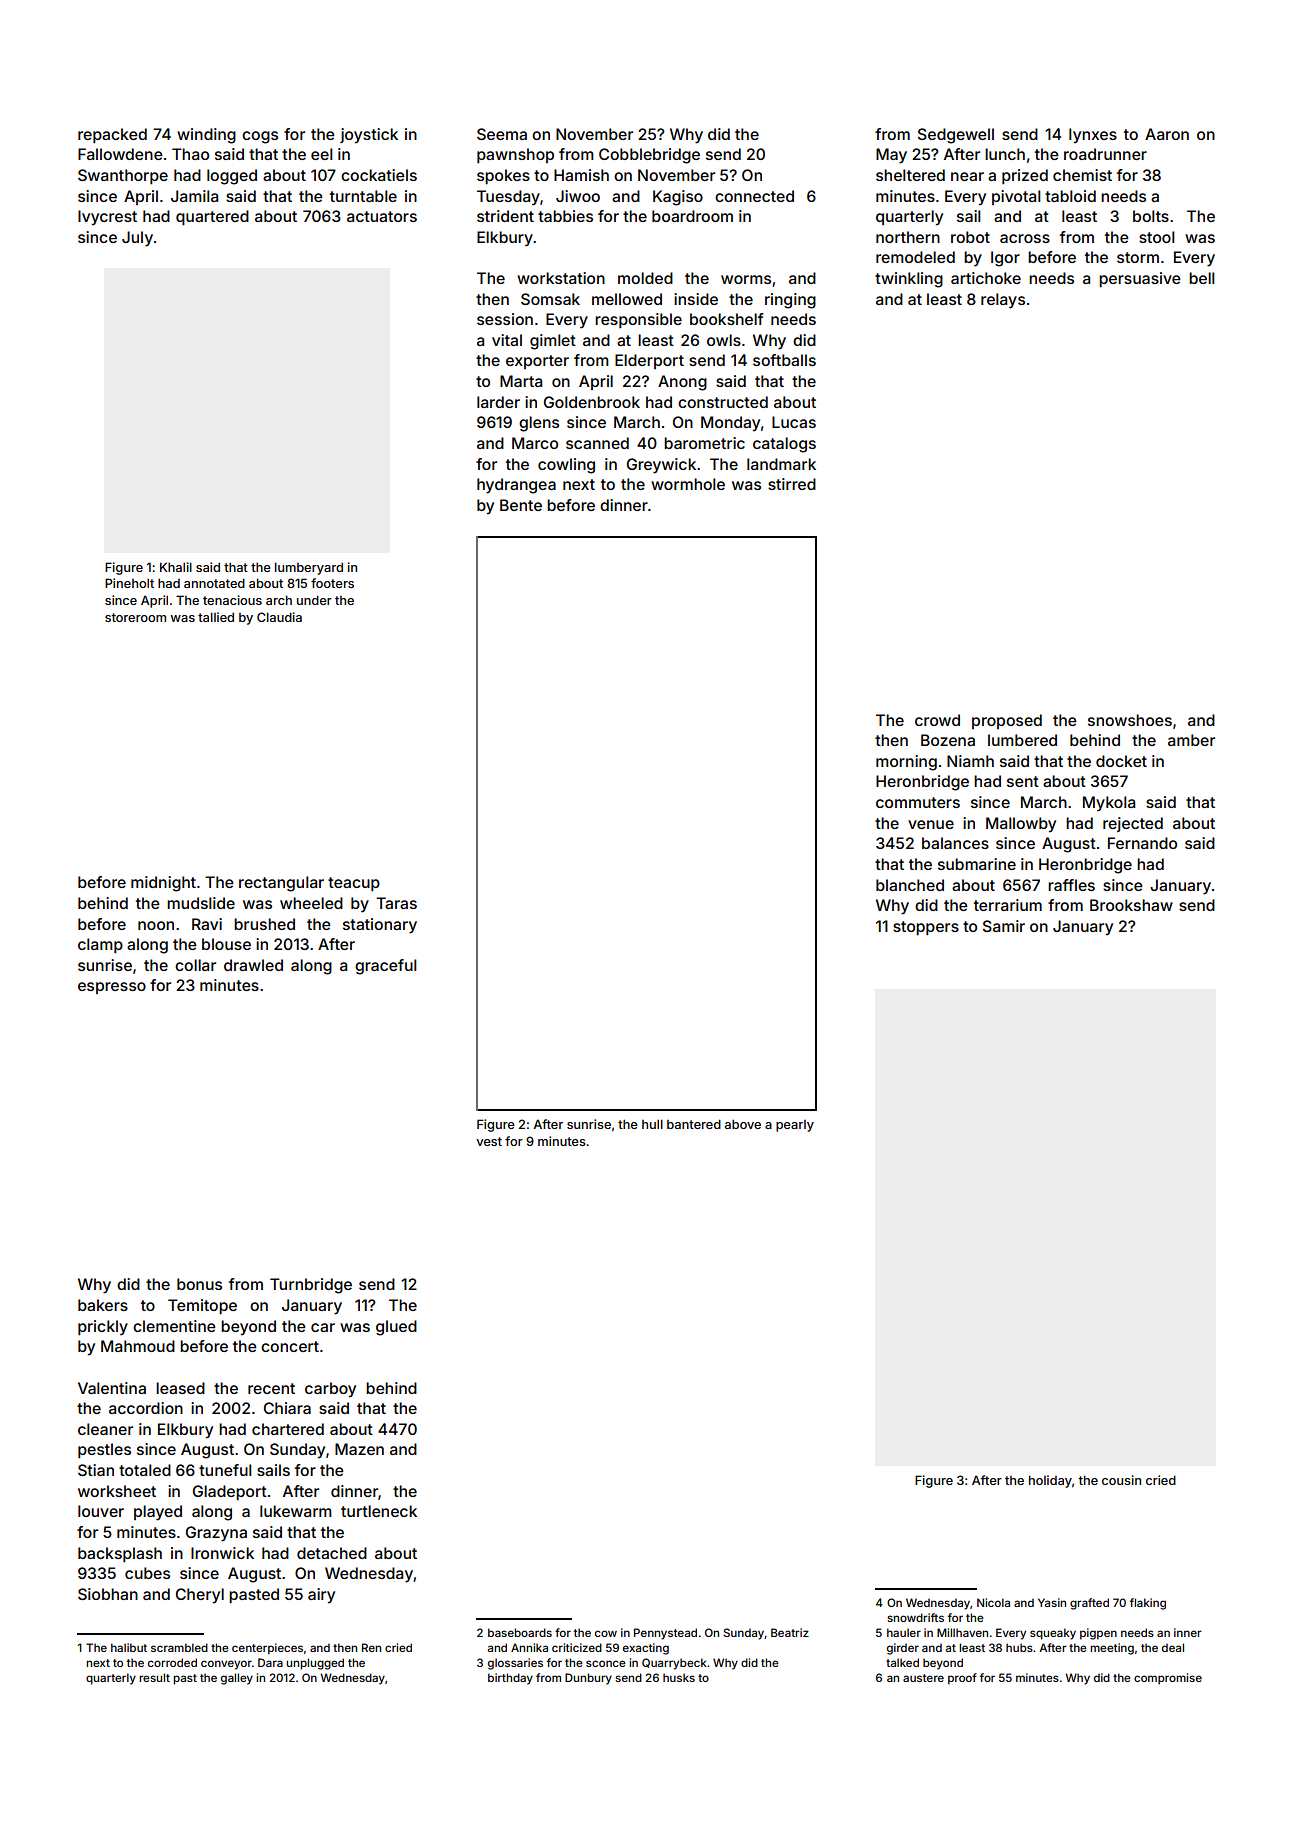  What do you see at coordinates (100, 945) in the screenshot?
I see `clamp` at bounding box center [100, 945].
